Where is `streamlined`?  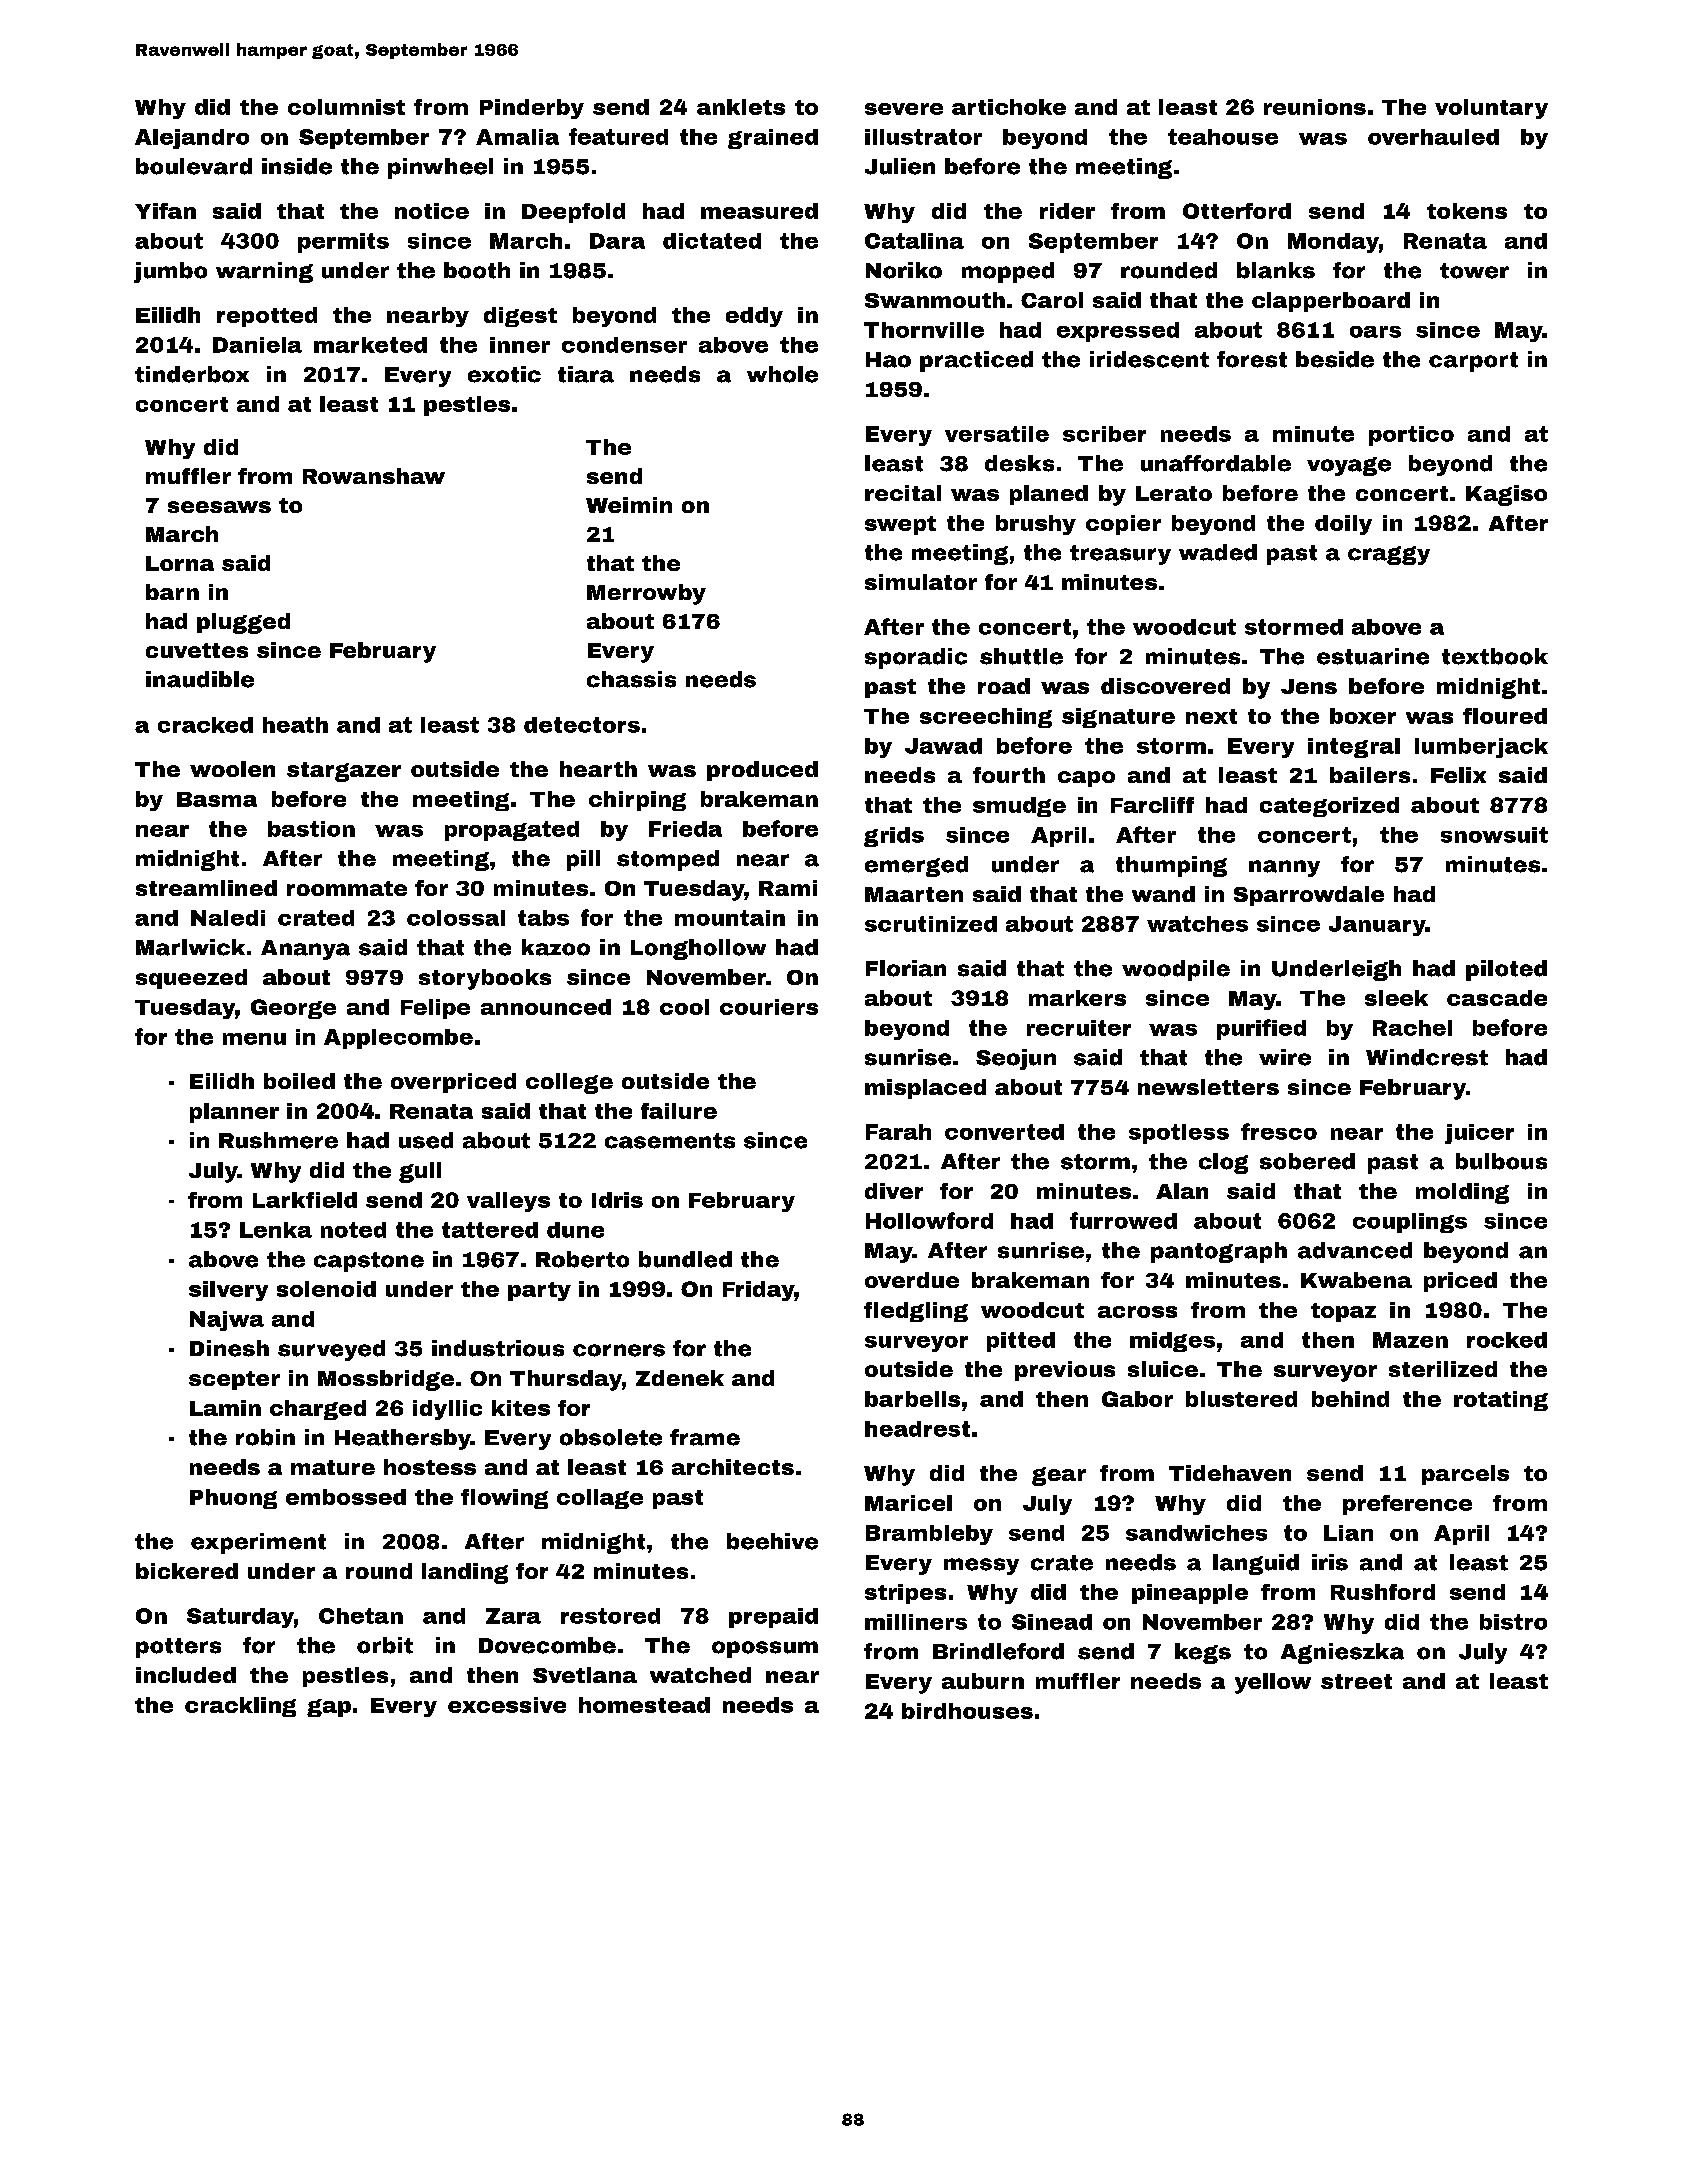 streamlined is located at coordinates (206, 888).
